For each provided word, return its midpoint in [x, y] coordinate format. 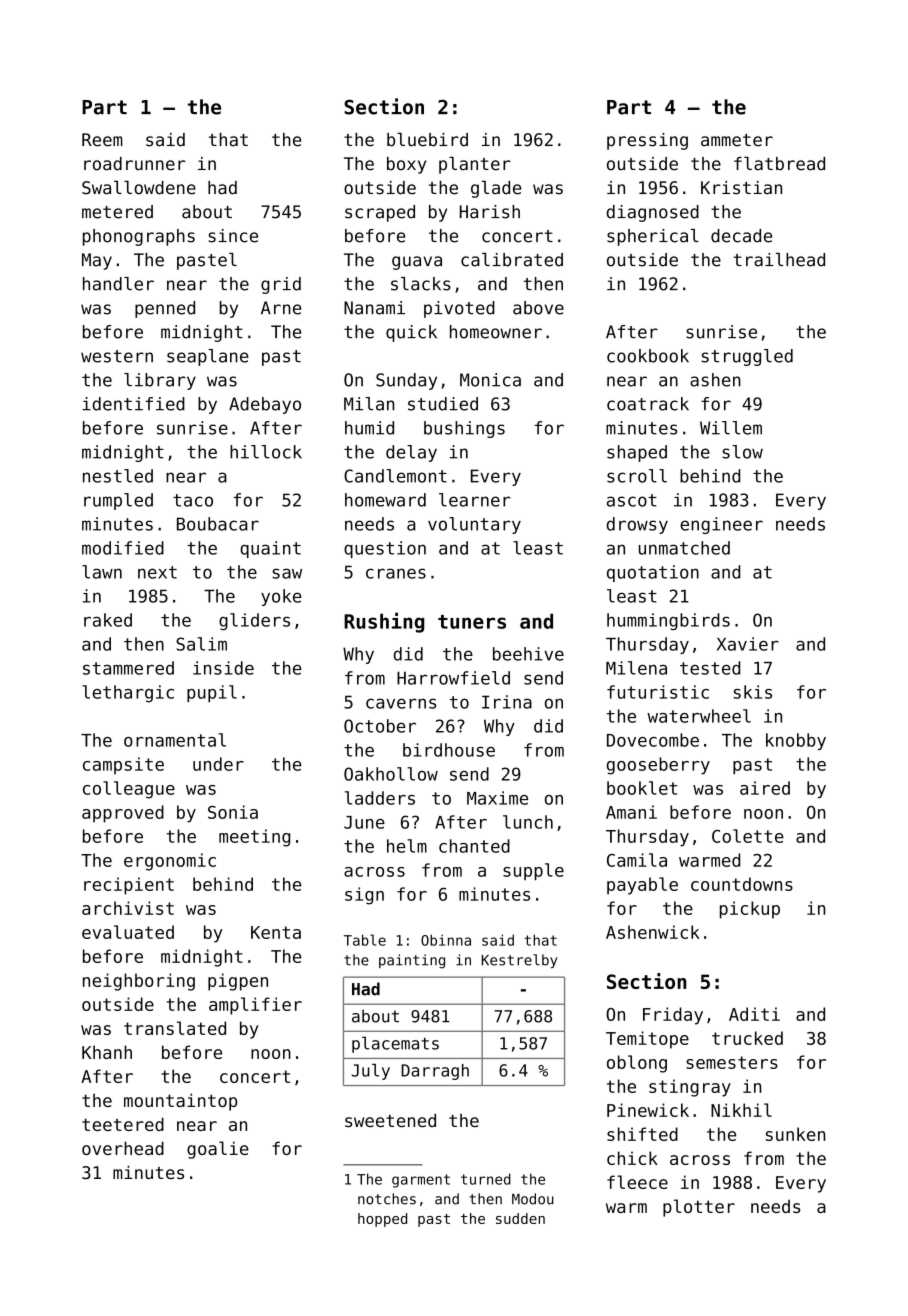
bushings [464, 429]
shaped [637, 453]
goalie [218, 1150]
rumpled [118, 501]
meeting [254, 838]
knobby [796, 741]
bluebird [427, 139]
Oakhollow [391, 774]
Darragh [435, 1072]
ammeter [737, 140]
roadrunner [134, 164]
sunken [795, 1134]
